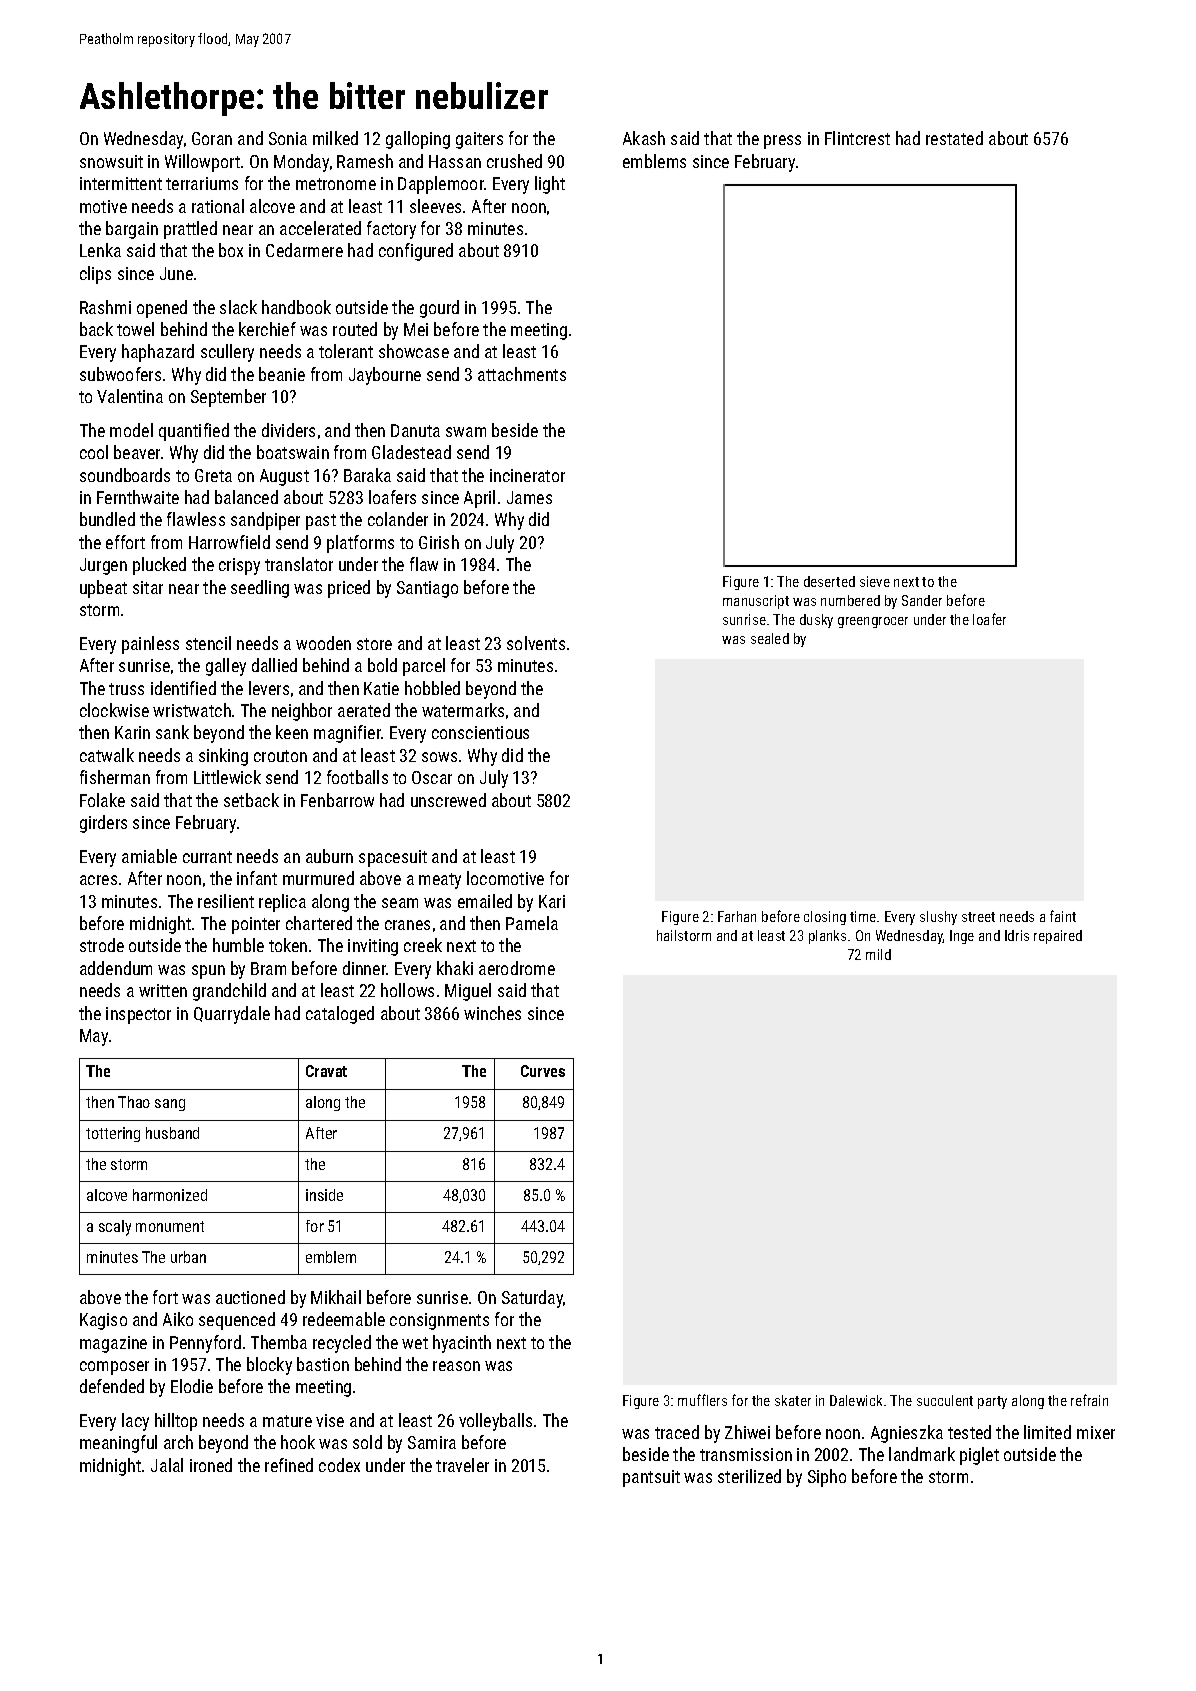 This screenshot has width=1196, height=1691. What do you see at coordinates (289, 1465) in the screenshot?
I see `refined` at bounding box center [289, 1465].
